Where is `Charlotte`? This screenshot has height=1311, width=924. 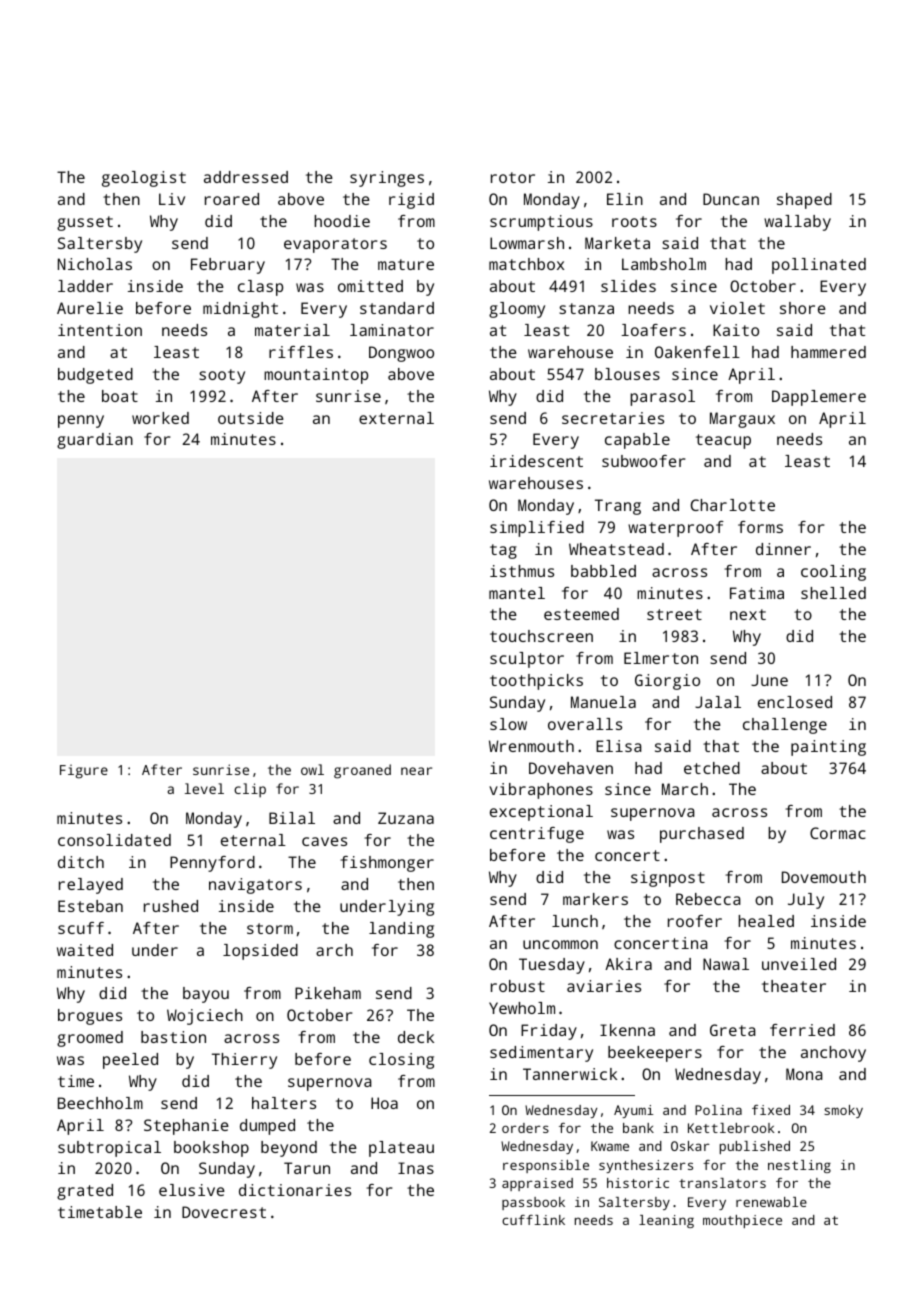 Charlotte is located at coordinates (733, 505).
